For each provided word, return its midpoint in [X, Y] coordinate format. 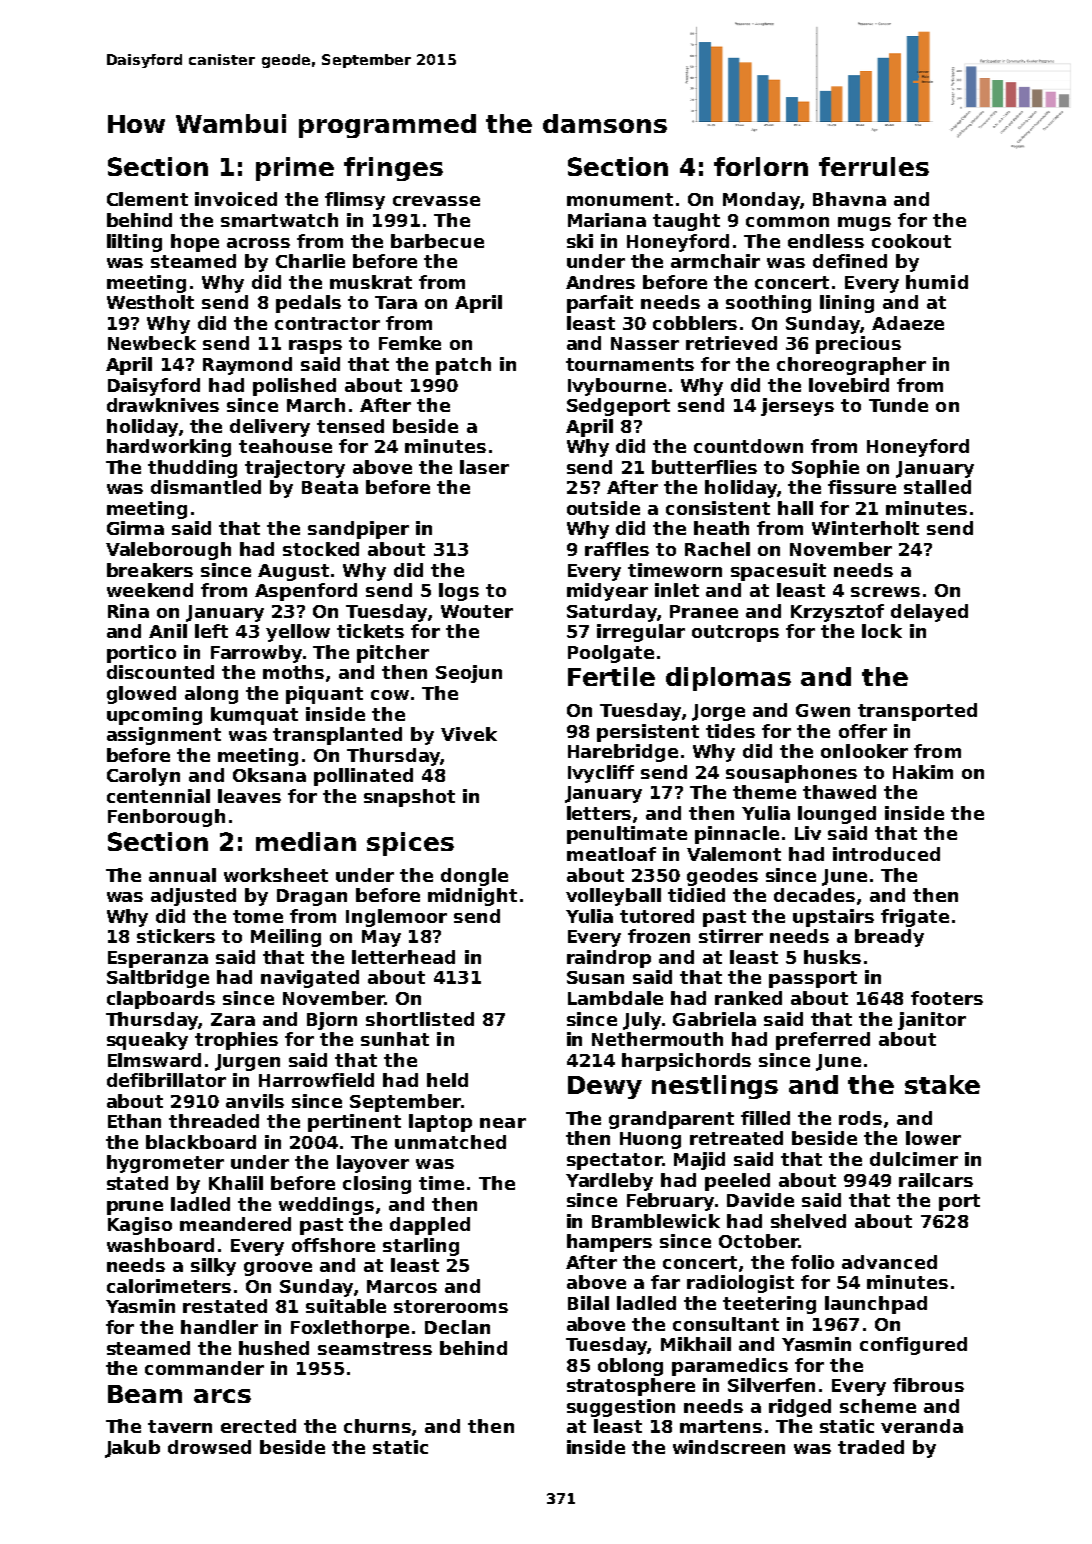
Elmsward [154, 1060]
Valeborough [168, 551]
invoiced [236, 199]
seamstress [375, 1348]
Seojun [469, 674]
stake [942, 1084]
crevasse [436, 201]
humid [937, 282]
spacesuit [778, 572]
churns [377, 1426]
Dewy [605, 1087]
